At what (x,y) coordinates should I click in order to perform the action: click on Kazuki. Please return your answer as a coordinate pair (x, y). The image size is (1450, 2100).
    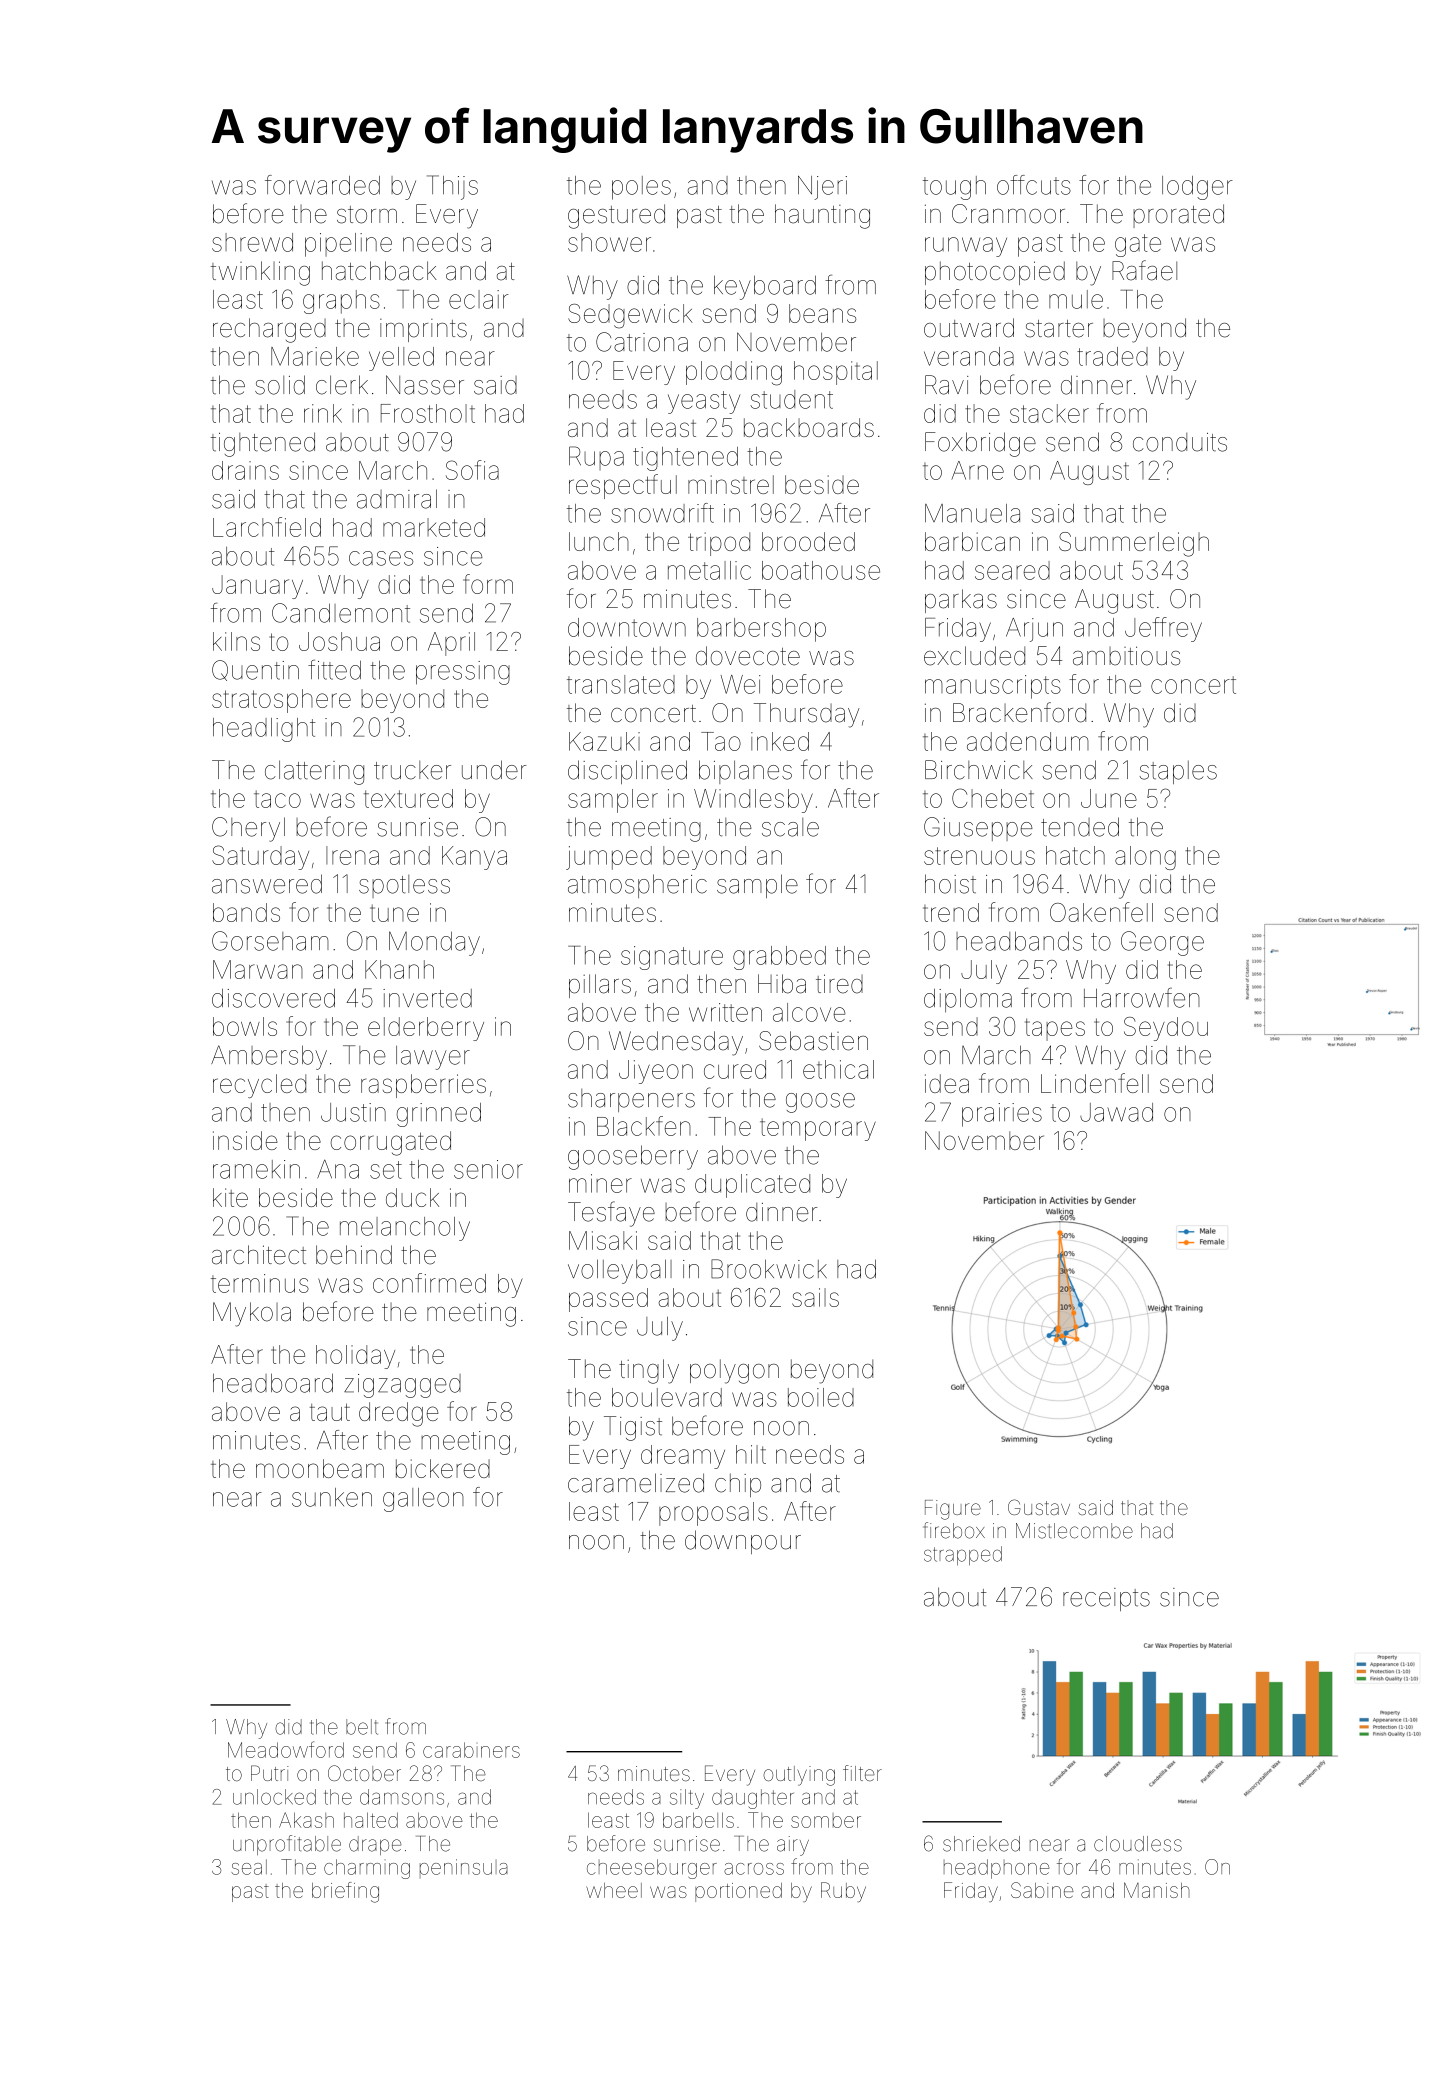
    Looking at the image, I should click on (604, 741).
